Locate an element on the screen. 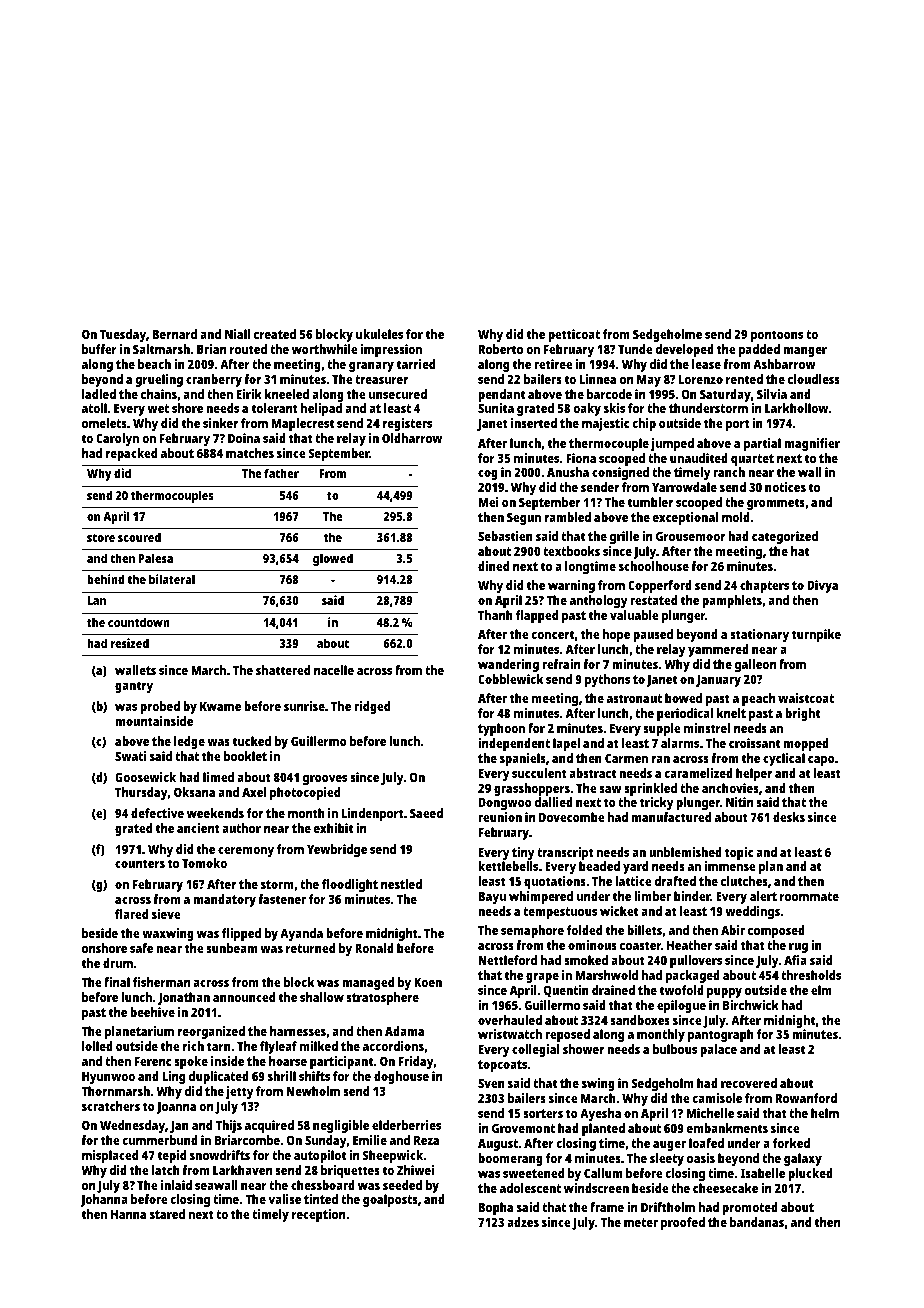 The image size is (924, 1308). floodlight is located at coordinates (350, 885).
